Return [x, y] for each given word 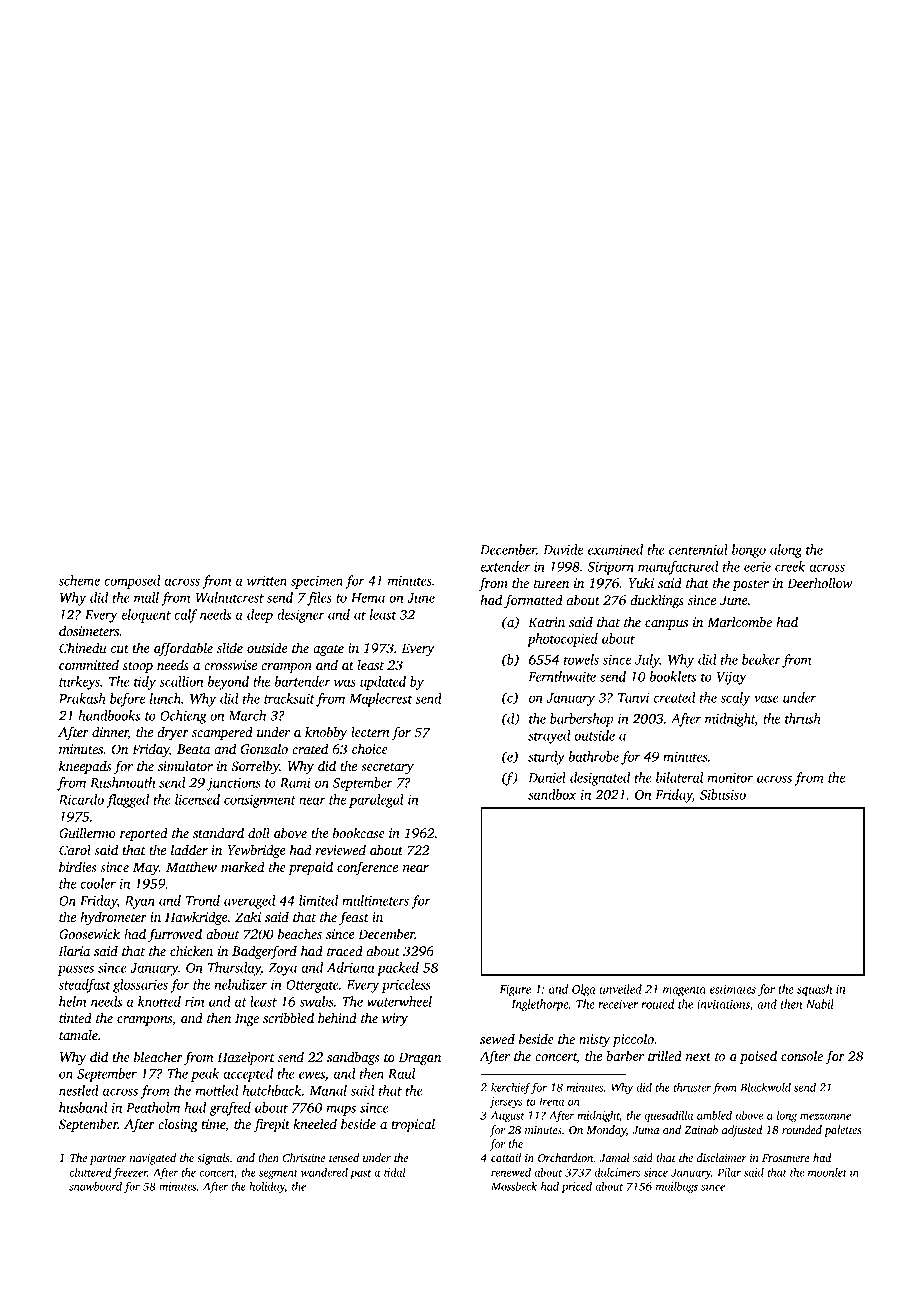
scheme [79, 580]
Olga [583, 990]
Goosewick [89, 934]
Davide [563, 549]
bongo [749, 551]
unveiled [620, 989]
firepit [271, 1125]
